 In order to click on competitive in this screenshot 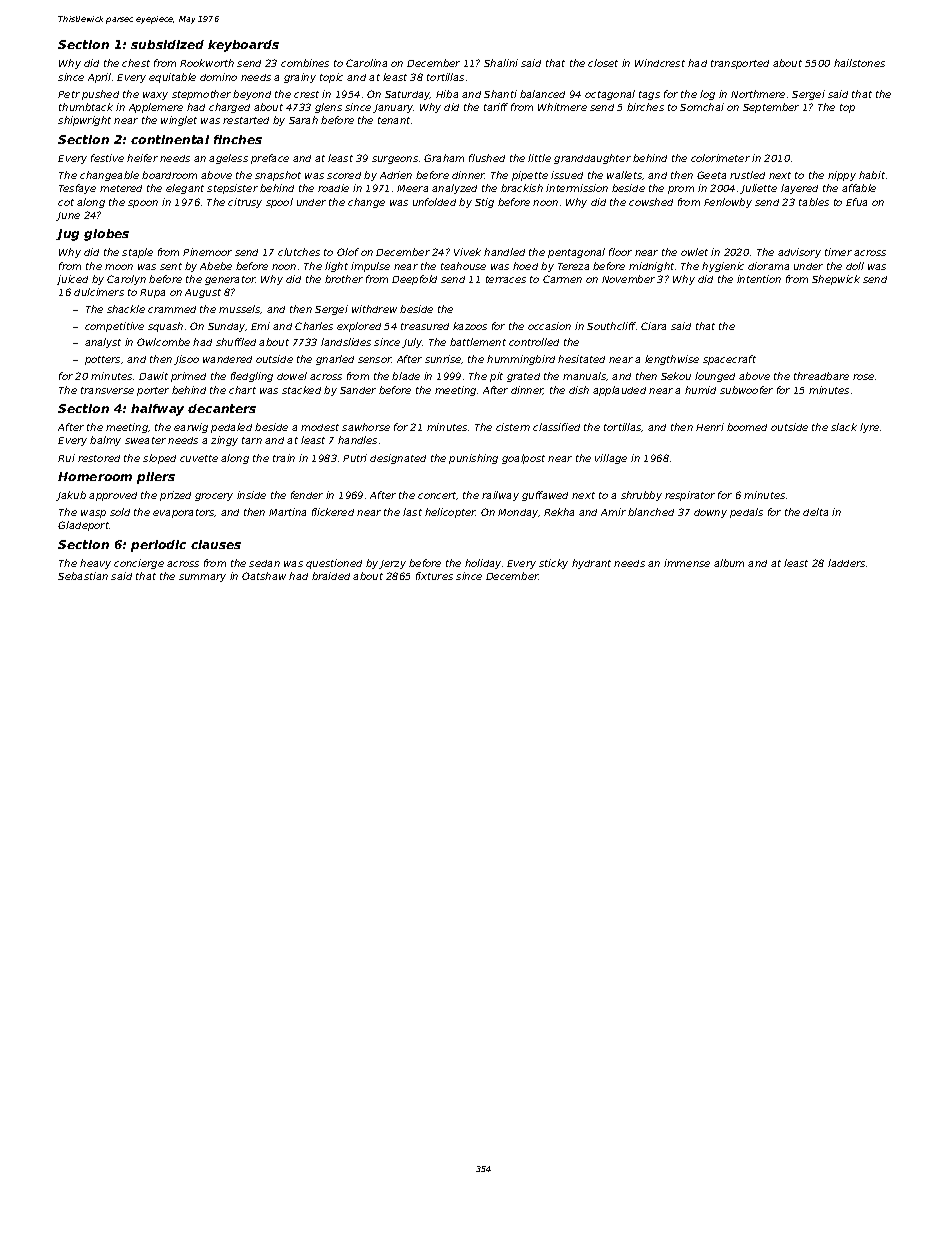, I will do `click(114, 327)`.
